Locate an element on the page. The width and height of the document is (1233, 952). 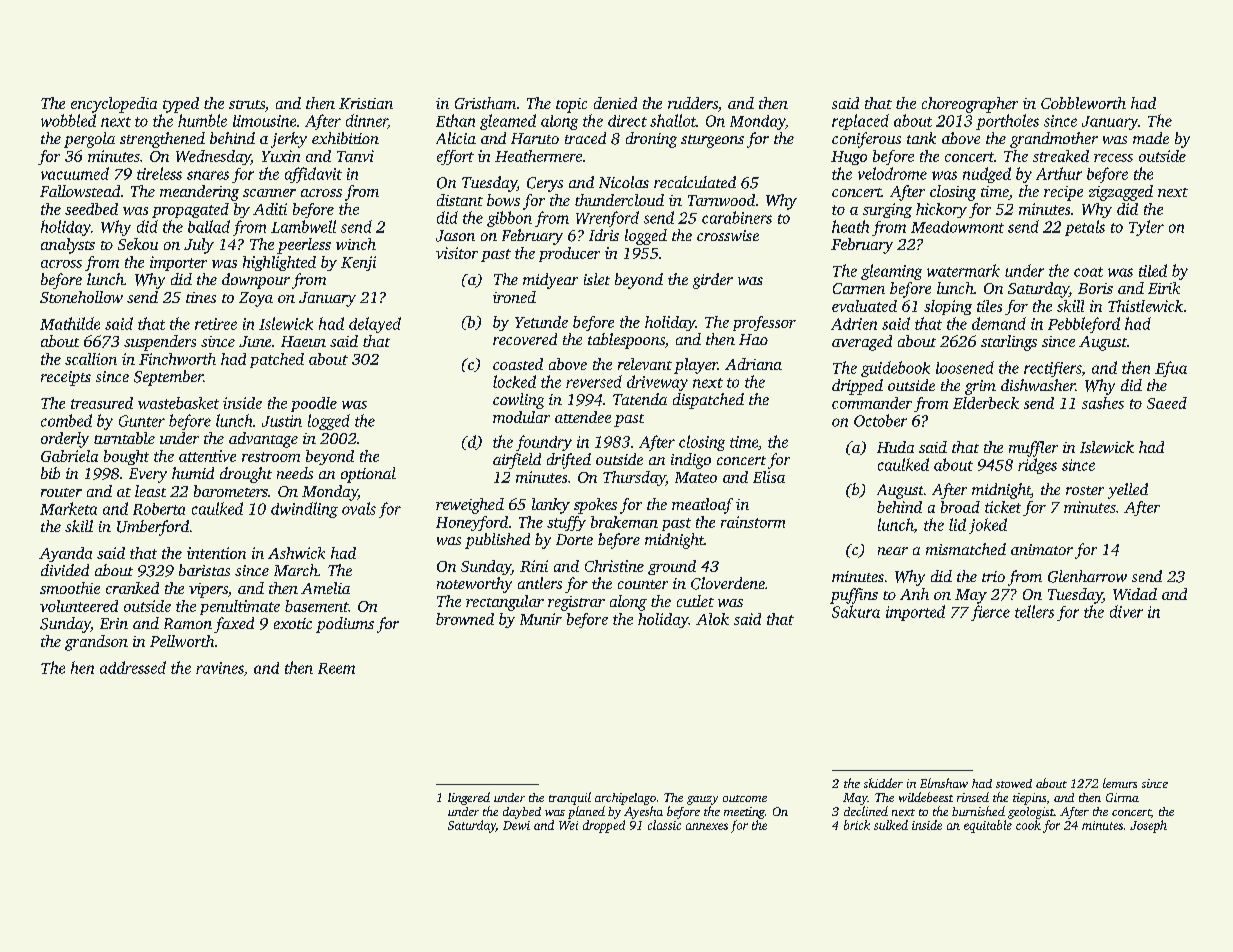
typed is located at coordinates (181, 105).
